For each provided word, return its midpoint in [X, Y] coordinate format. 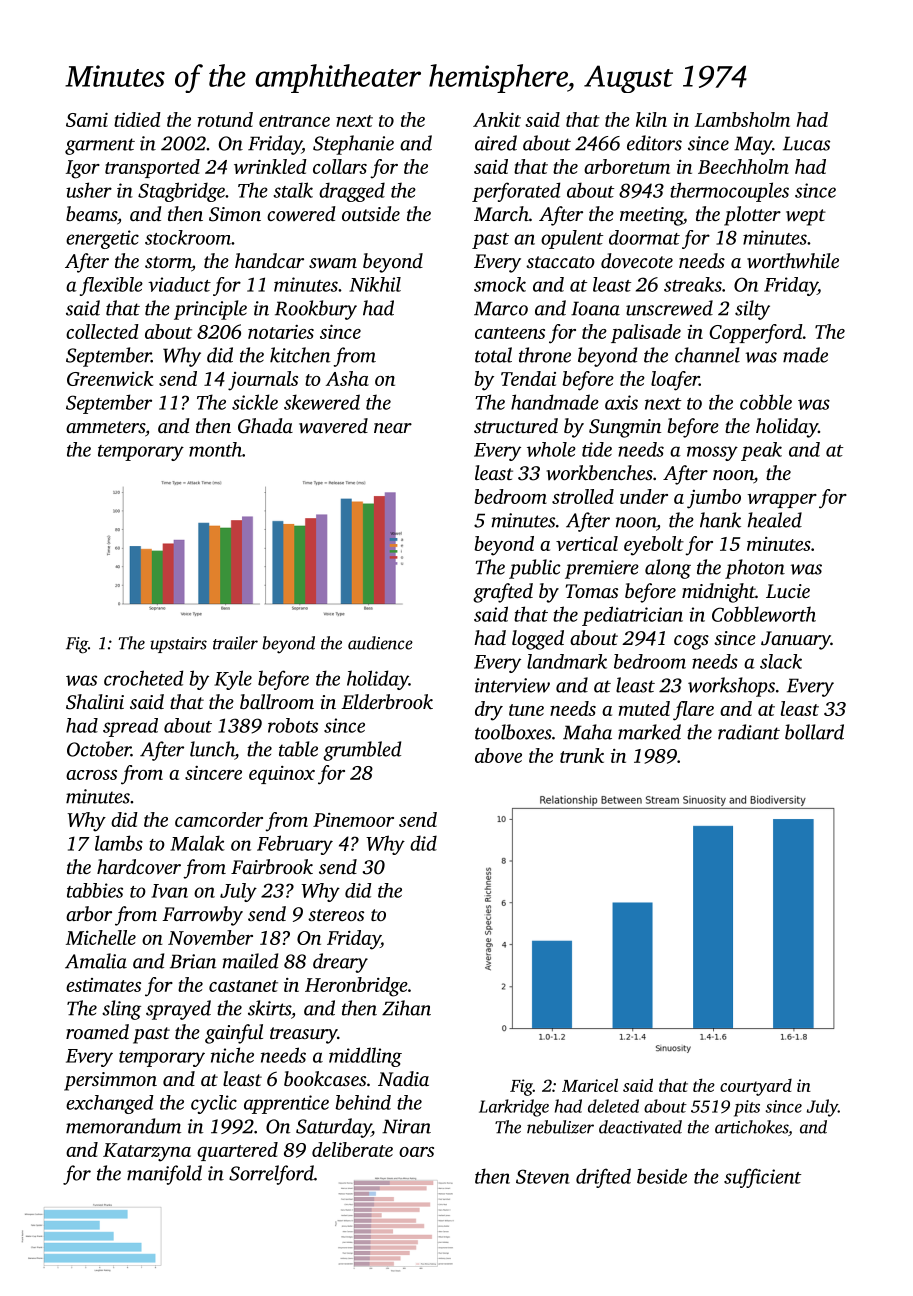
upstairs [178, 645]
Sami [87, 120]
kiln [651, 119]
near [393, 428]
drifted [603, 1178]
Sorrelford [271, 1175]
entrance [294, 121]
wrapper [782, 501]
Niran [406, 1126]
